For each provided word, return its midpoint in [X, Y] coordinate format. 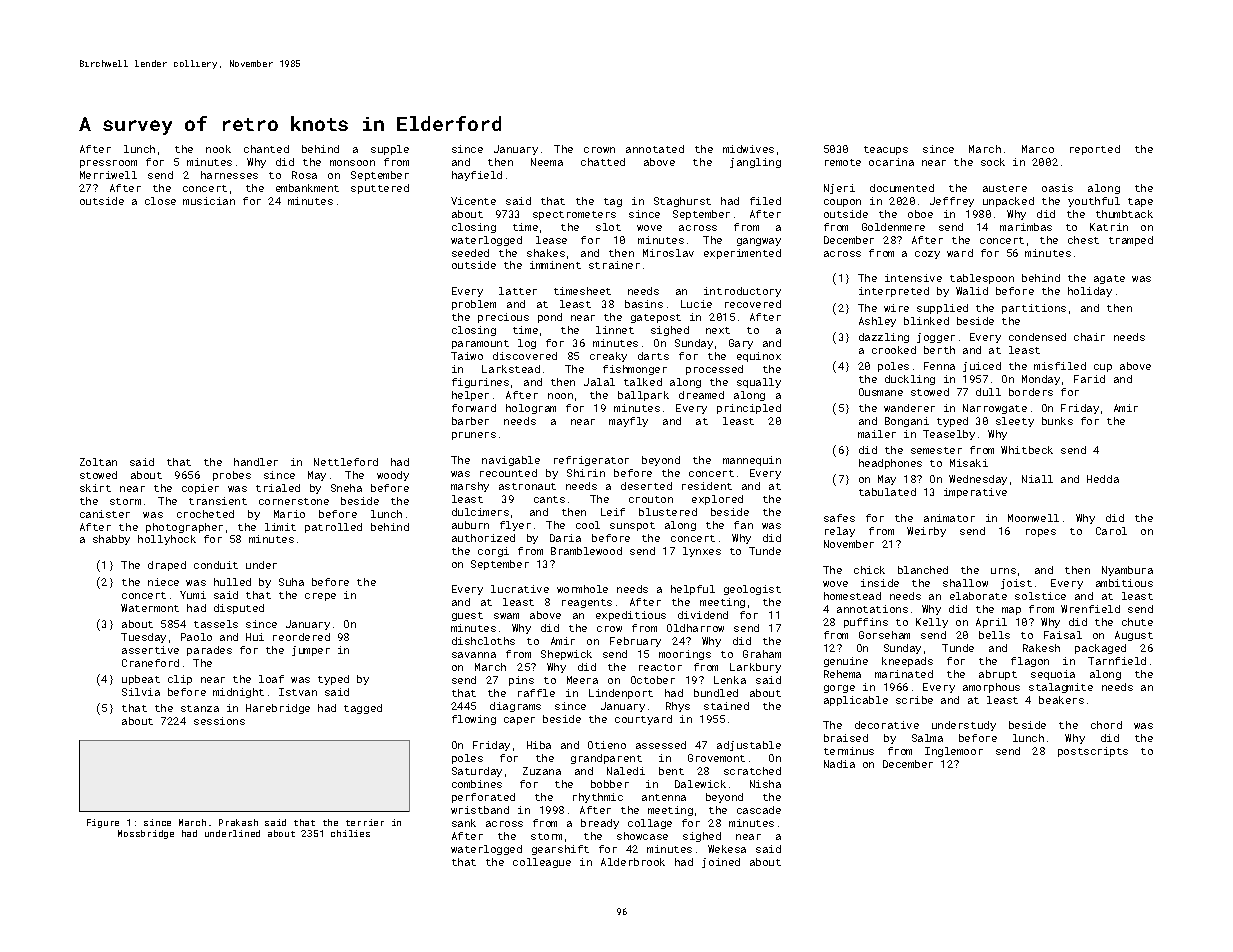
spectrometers [574, 215]
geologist [752, 590]
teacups [886, 150]
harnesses [229, 175]
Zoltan [98, 462]
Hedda [1103, 479]
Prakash [238, 822]
